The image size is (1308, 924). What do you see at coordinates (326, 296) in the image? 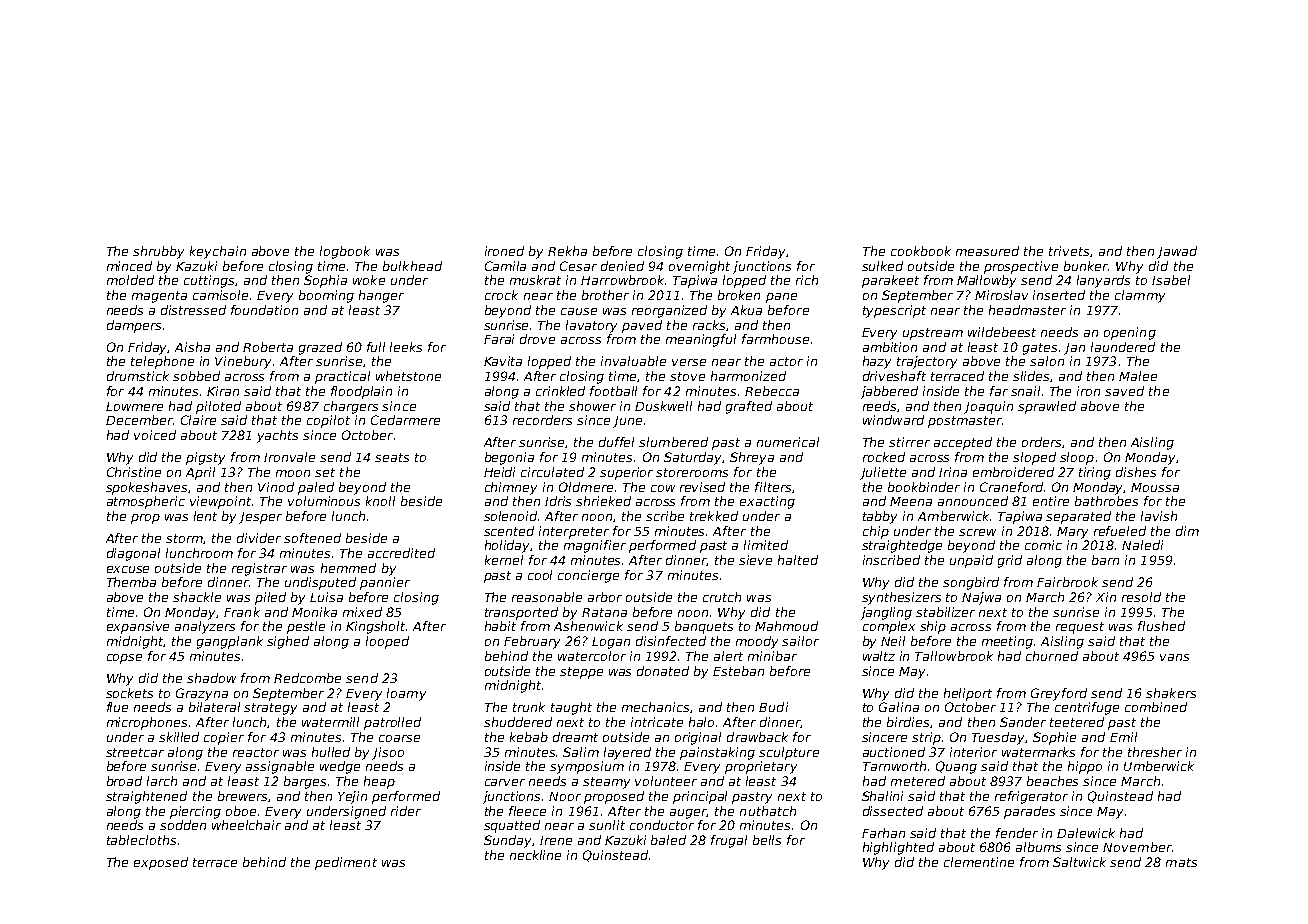
I see `booming` at bounding box center [326, 296].
